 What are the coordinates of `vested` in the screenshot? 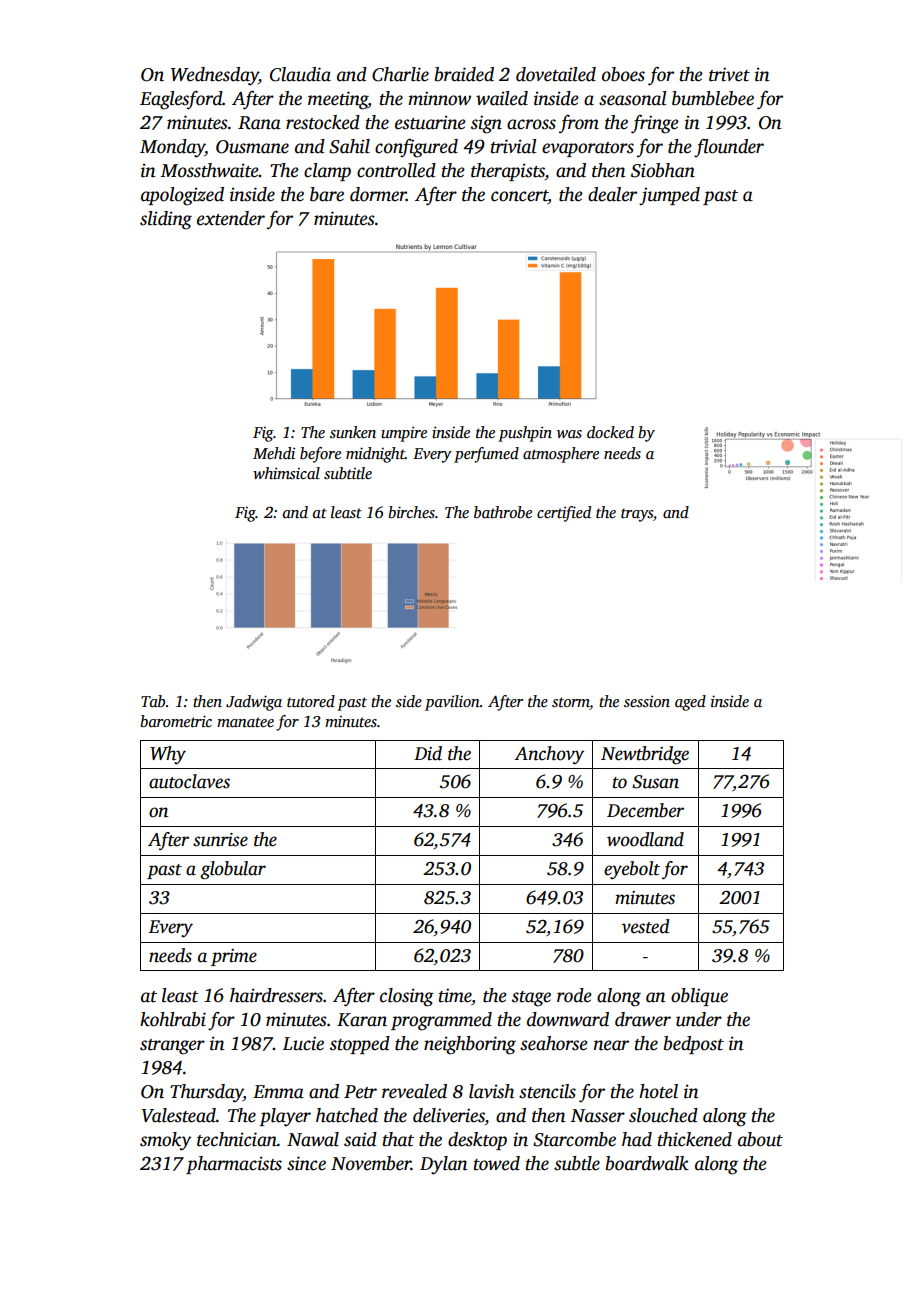 It's located at (646, 926).
